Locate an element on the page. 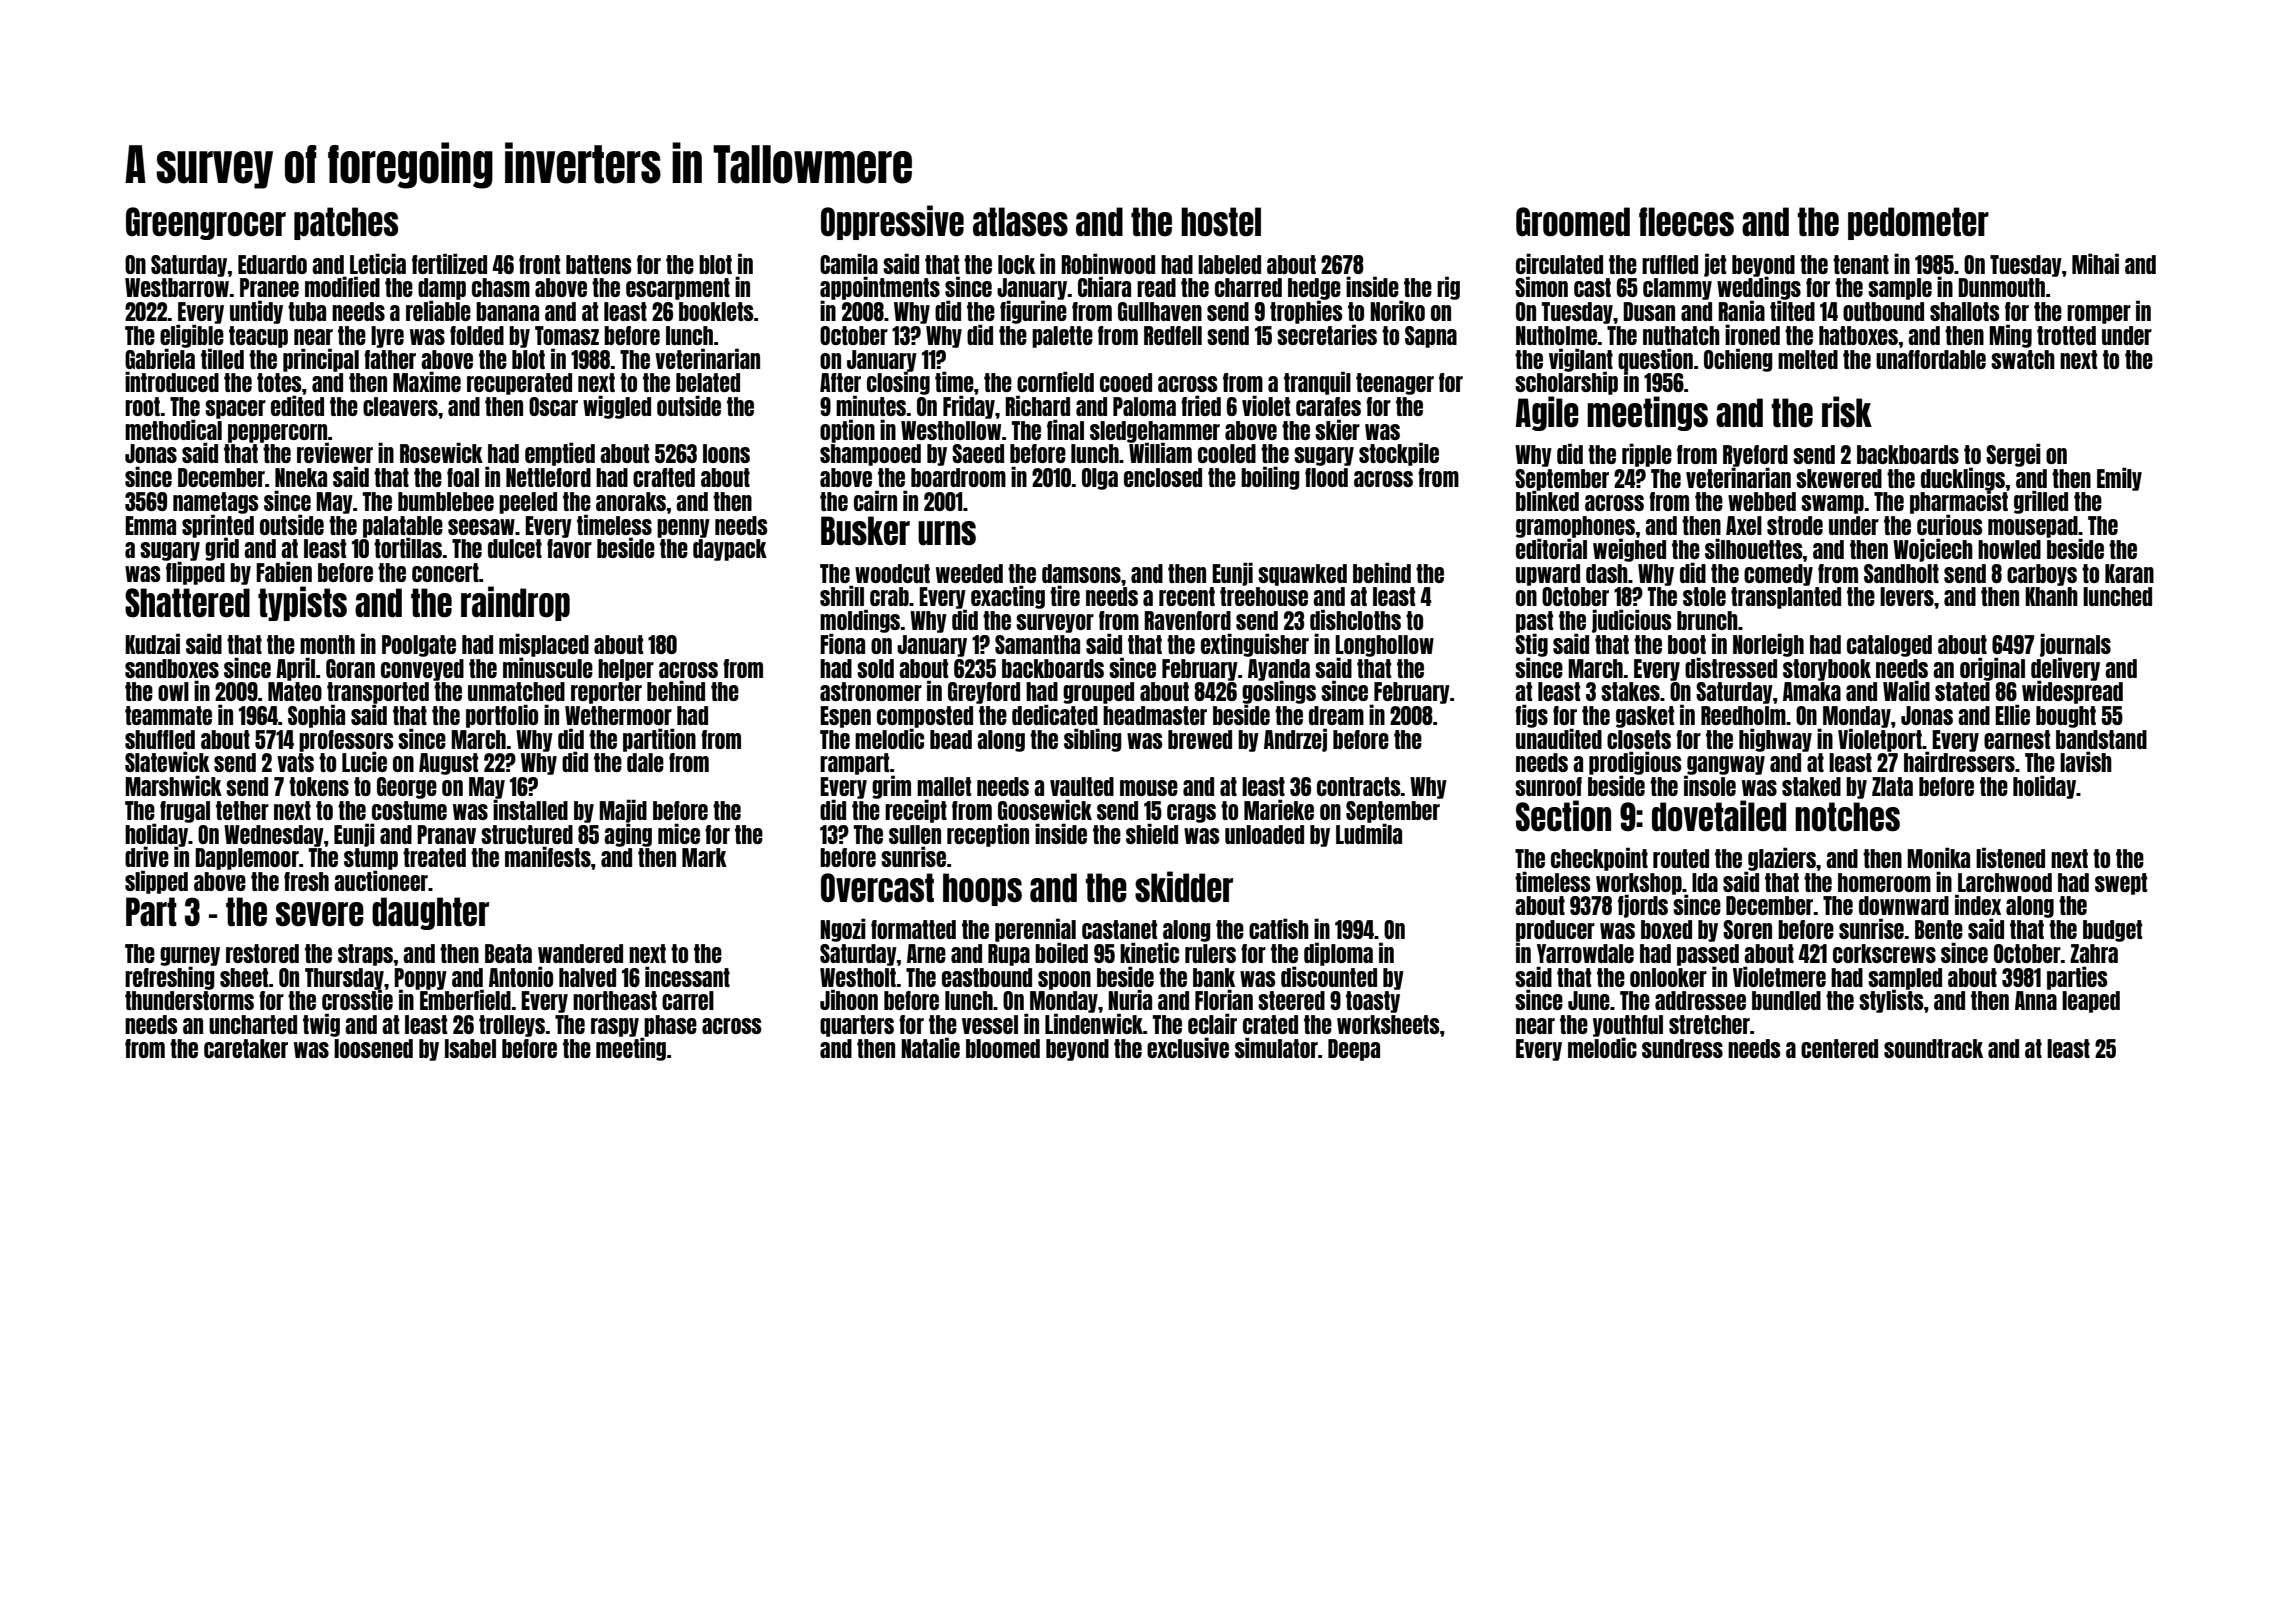 The width and height of the image is (2284, 1615). Dunmouth is located at coordinates (2001, 287).
